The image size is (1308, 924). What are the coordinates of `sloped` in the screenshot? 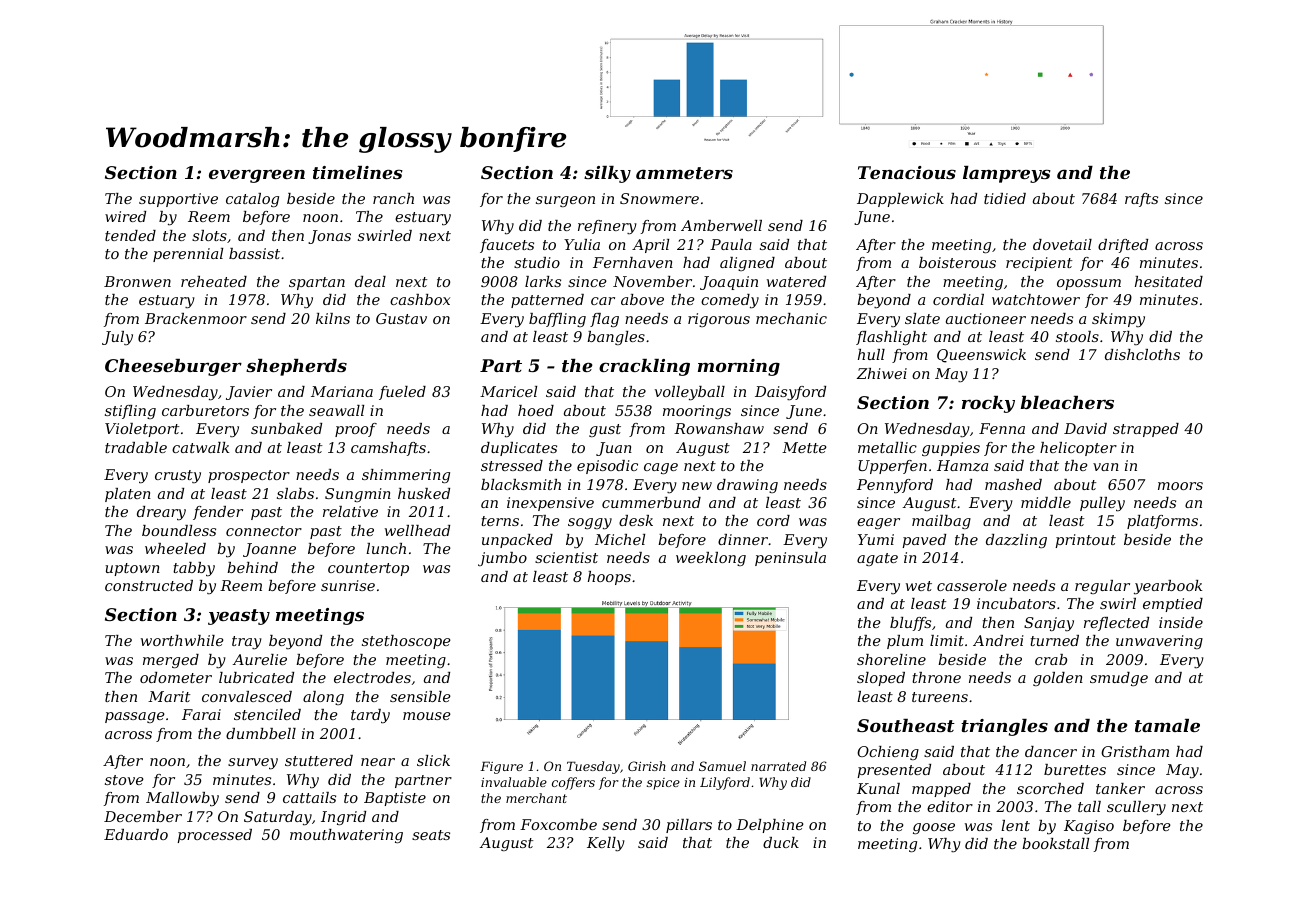 It's located at (881, 679).
